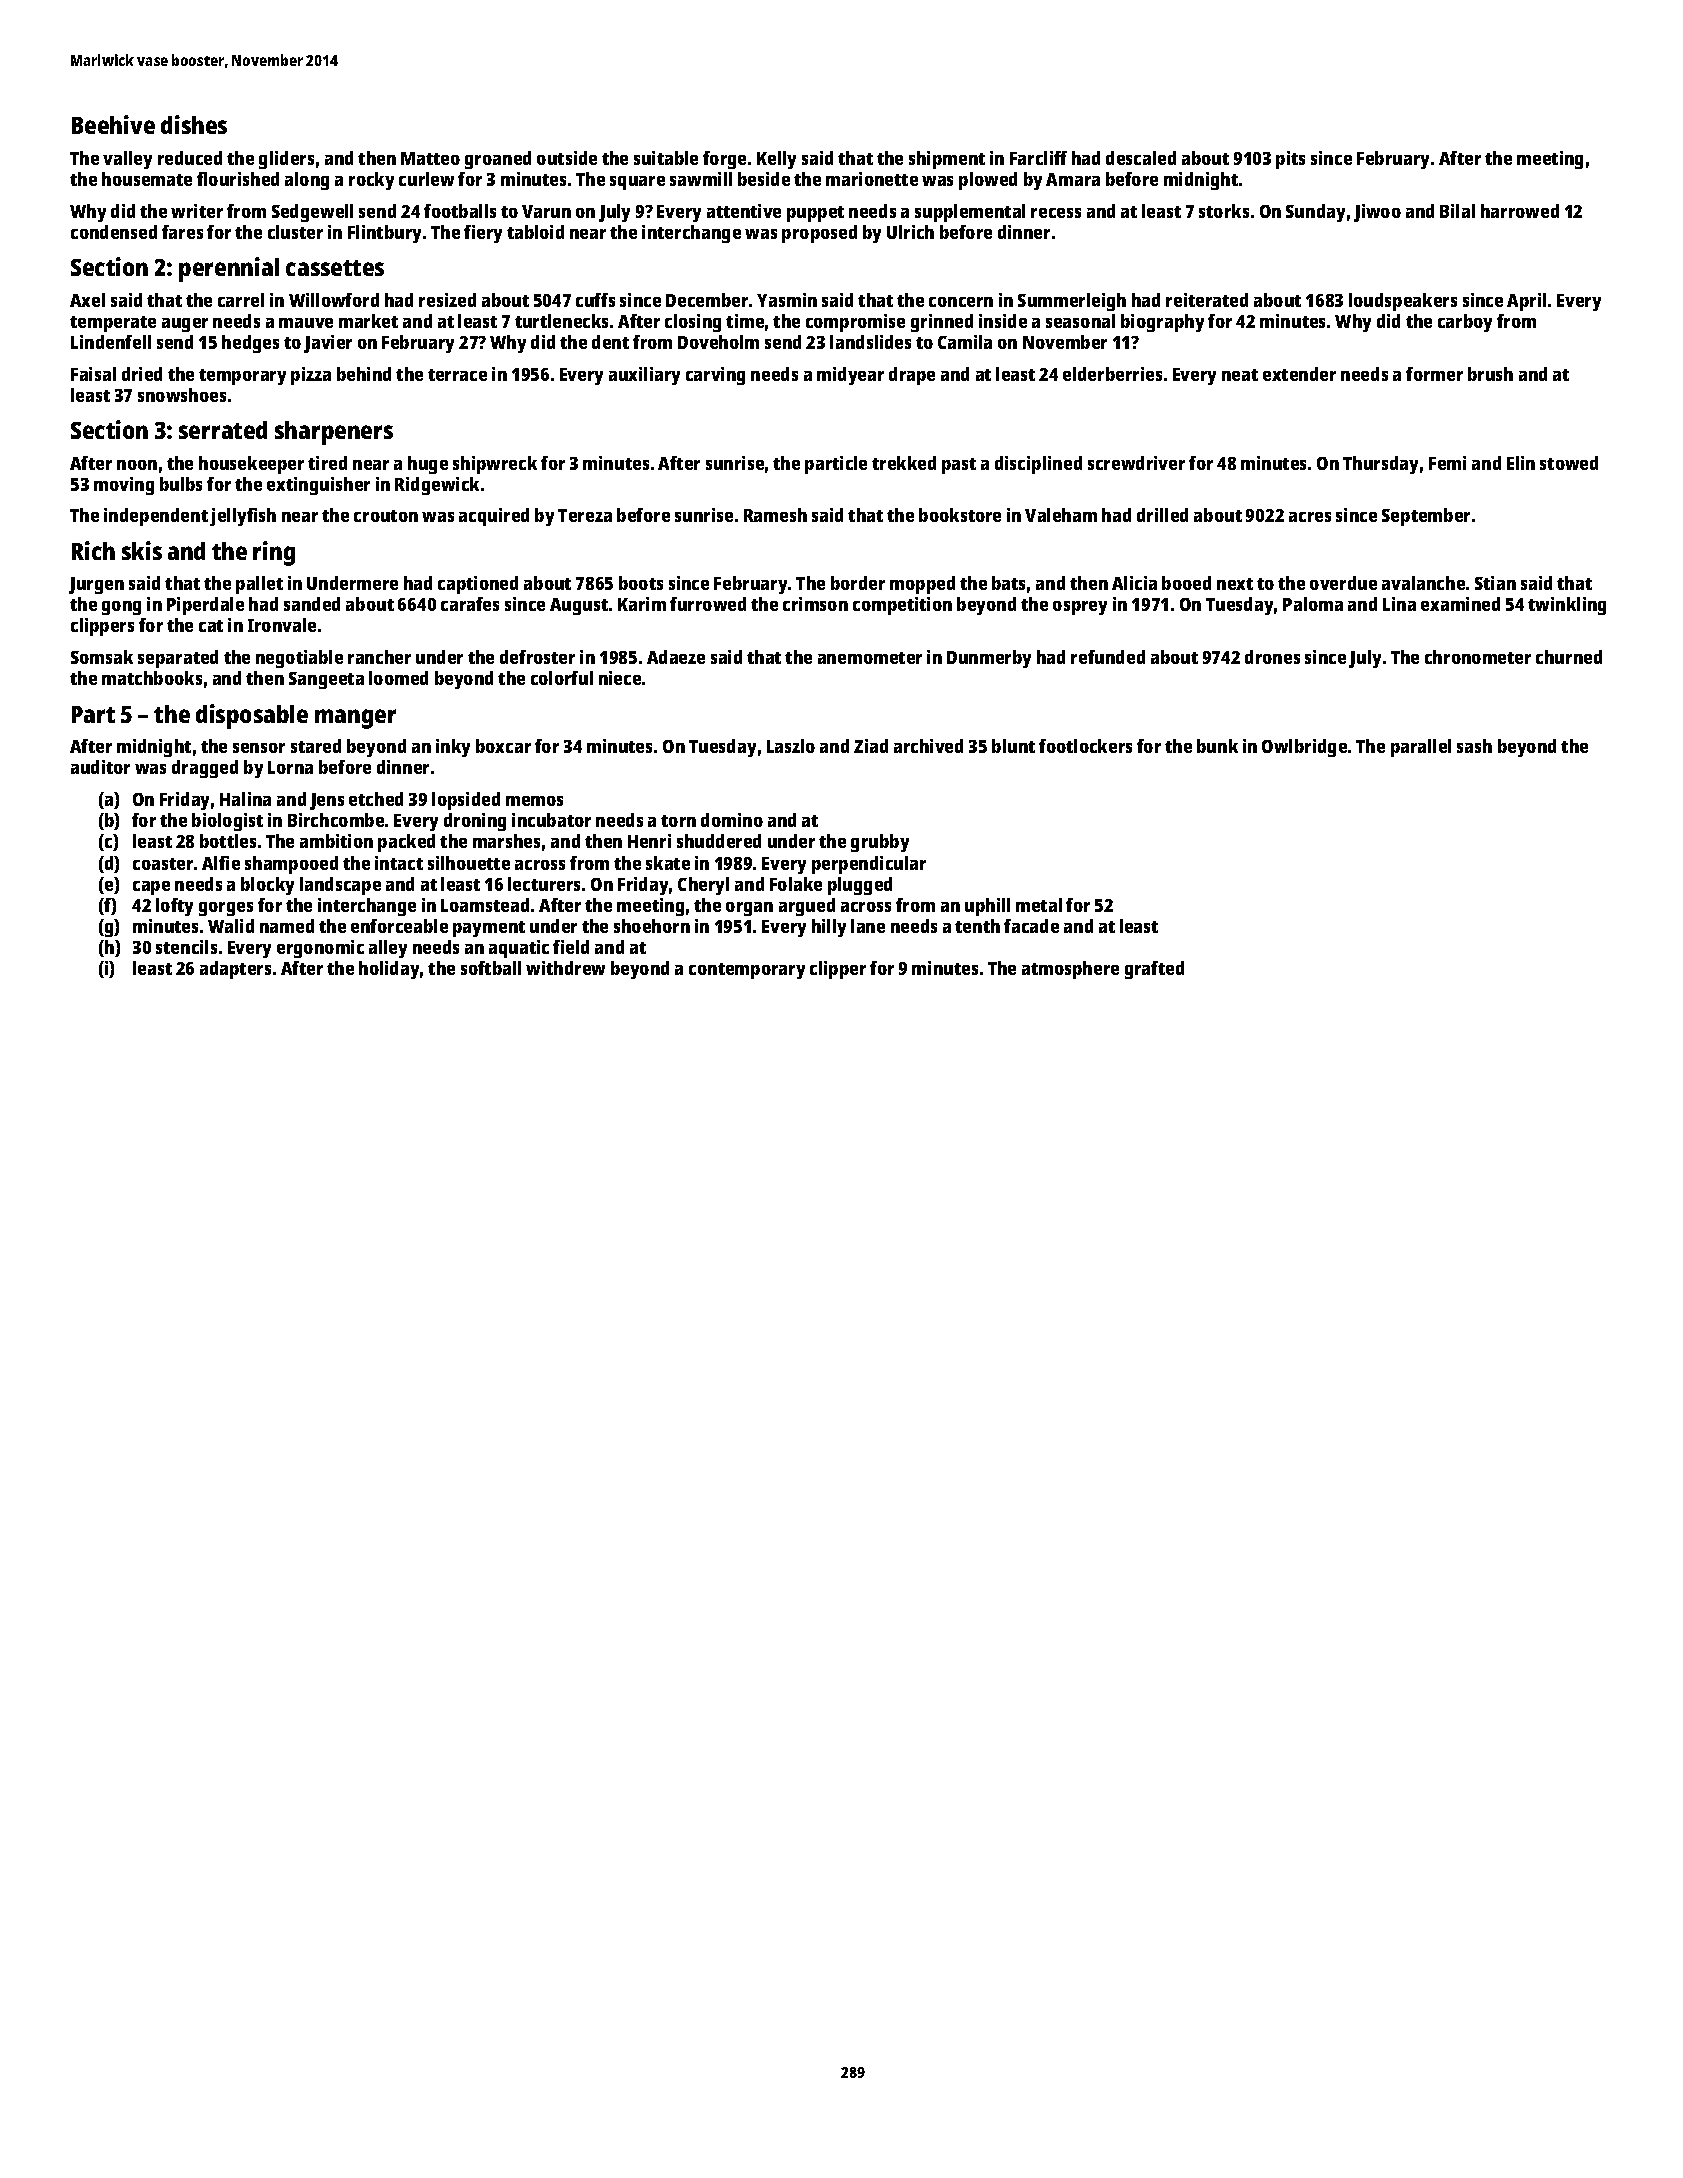 The height and width of the screenshot is (2178, 1683). Describe the element at coordinates (386, 516) in the screenshot. I see `crouton` at that location.
